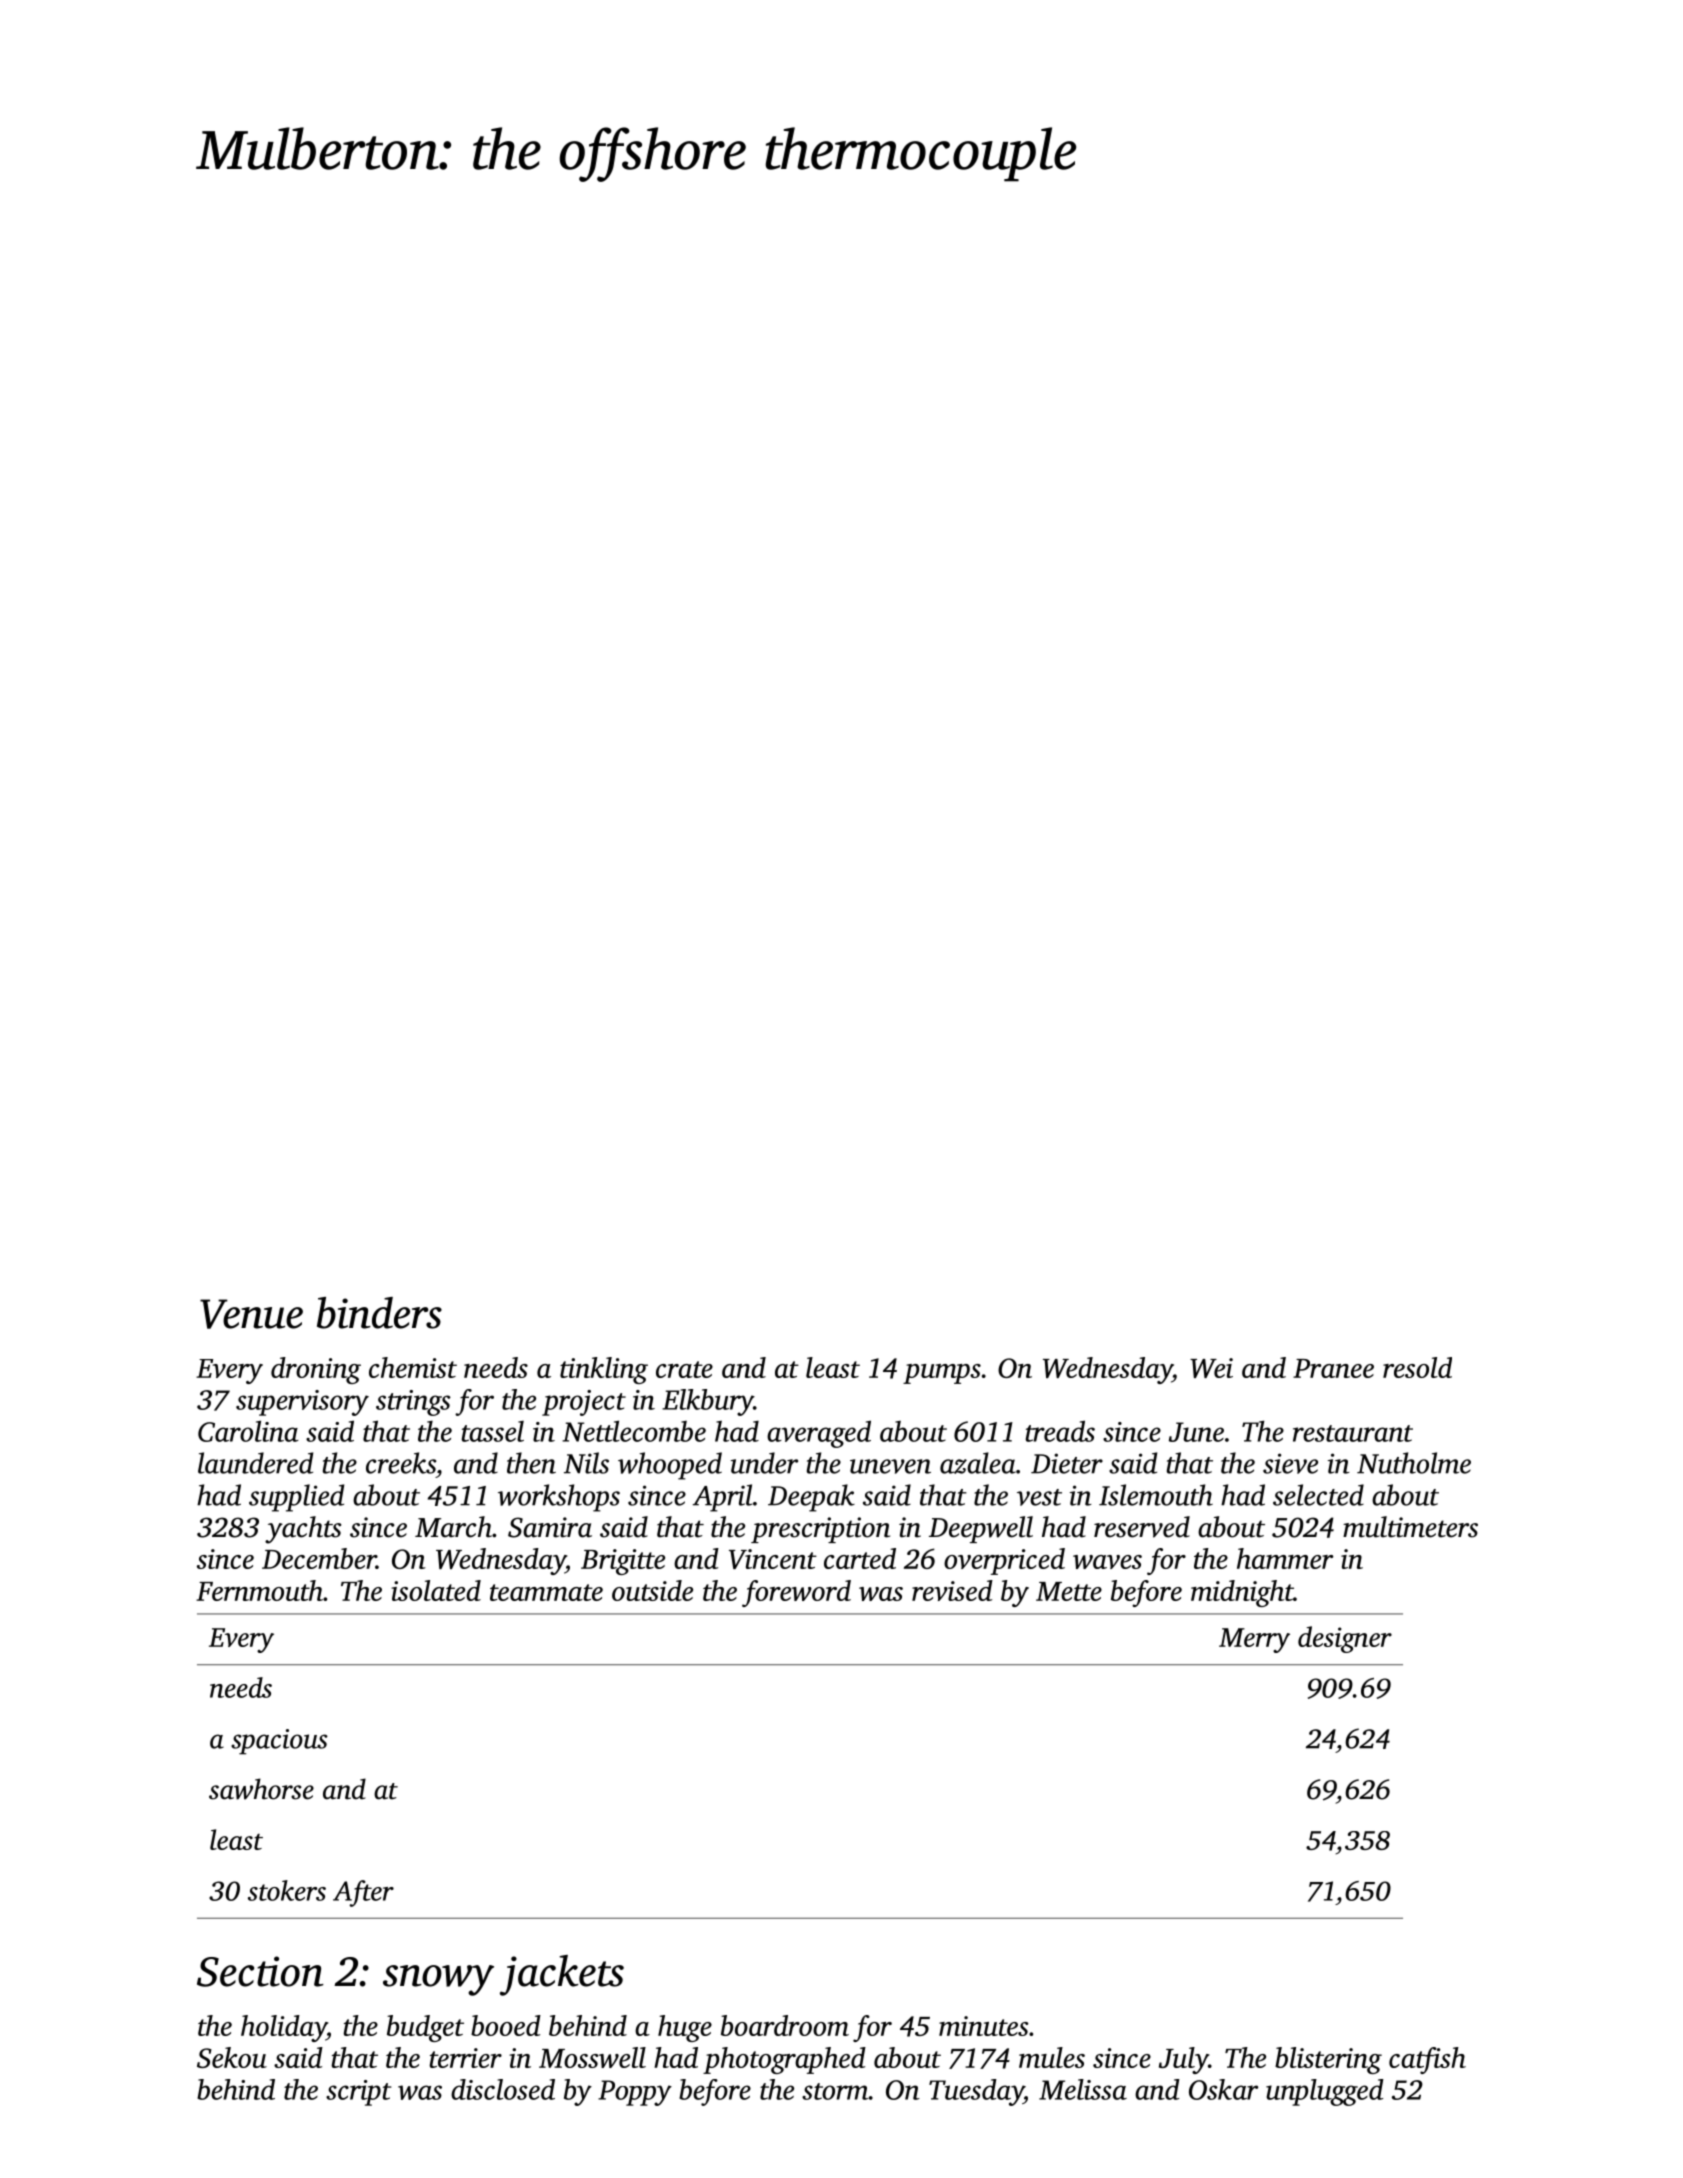 The height and width of the image is (2178, 1683). I want to click on teammate, so click(546, 1592).
